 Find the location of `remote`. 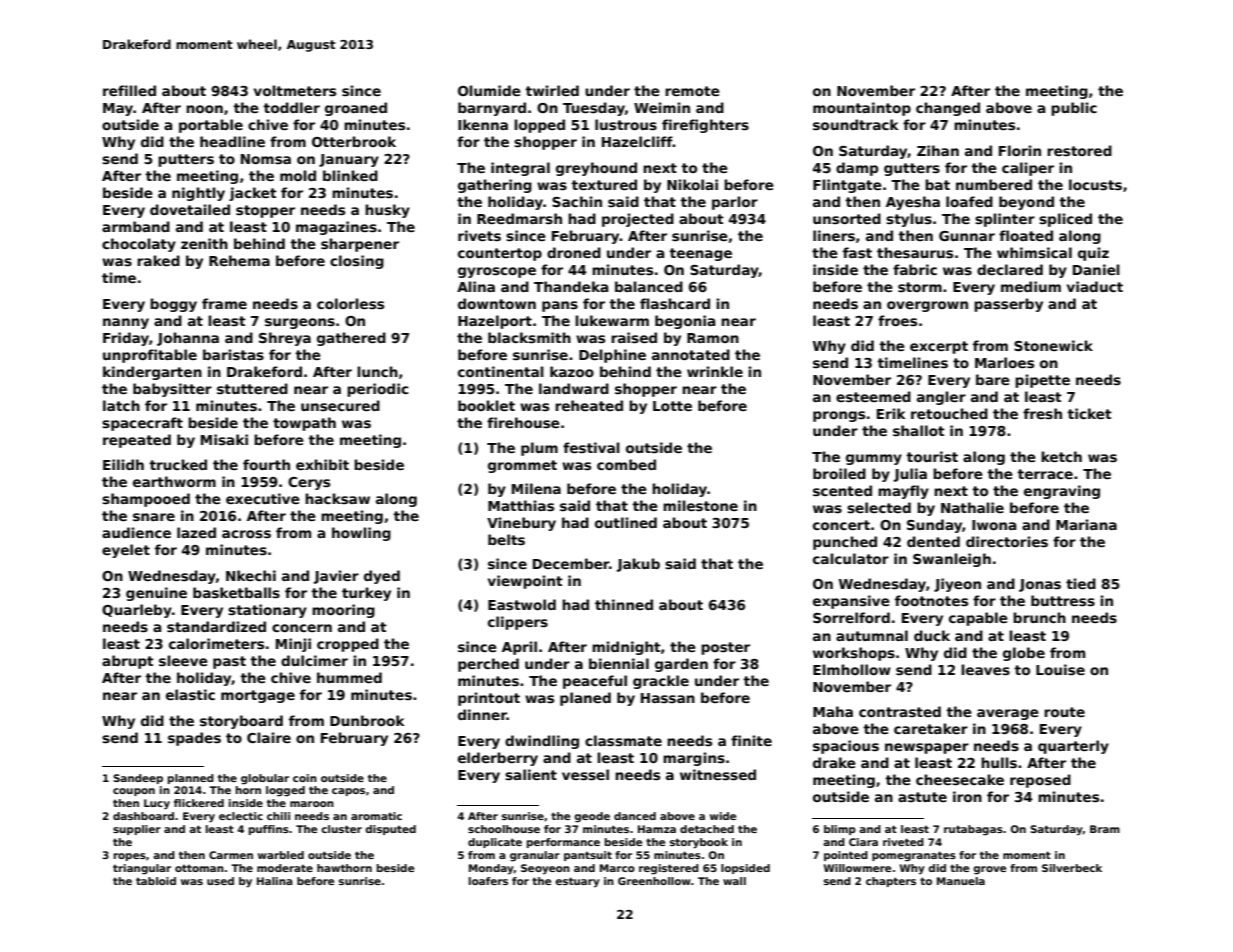

remote is located at coordinates (692, 91).
